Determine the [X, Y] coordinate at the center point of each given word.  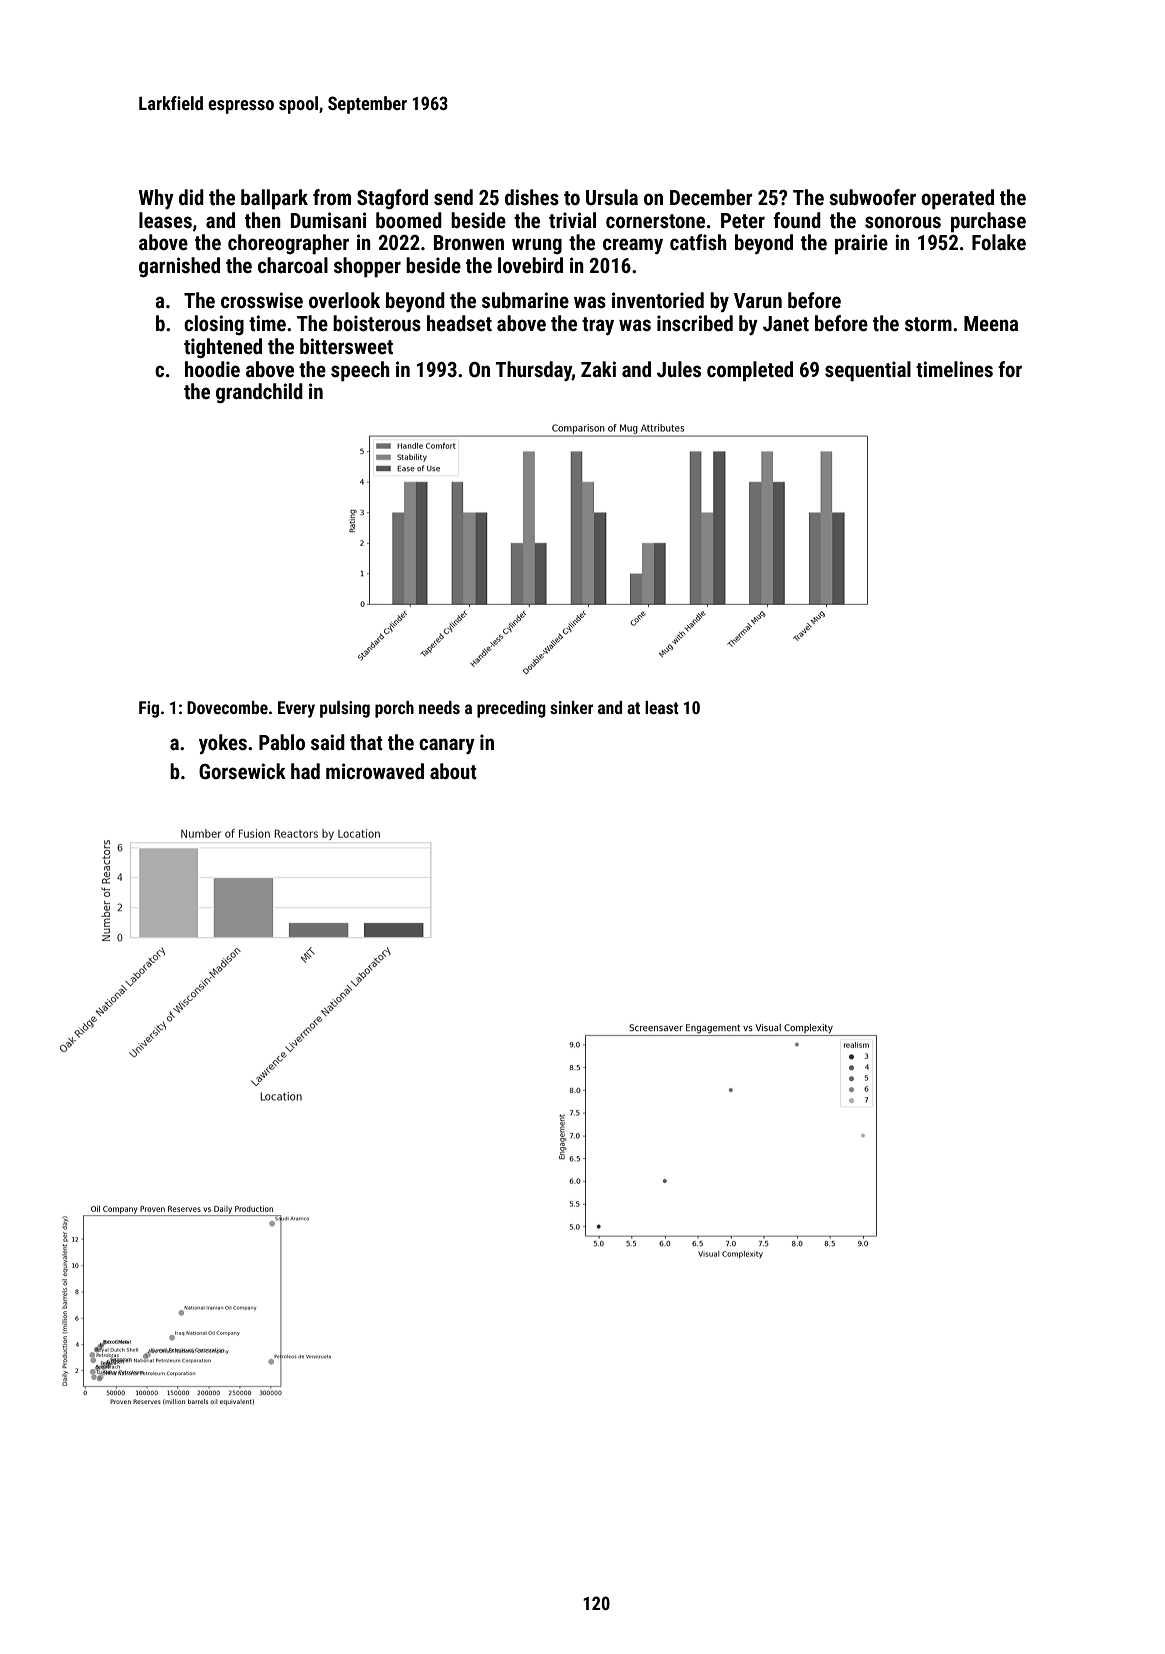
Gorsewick [242, 771]
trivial [572, 220]
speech [360, 371]
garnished [179, 267]
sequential [868, 371]
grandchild [259, 393]
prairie [861, 244]
